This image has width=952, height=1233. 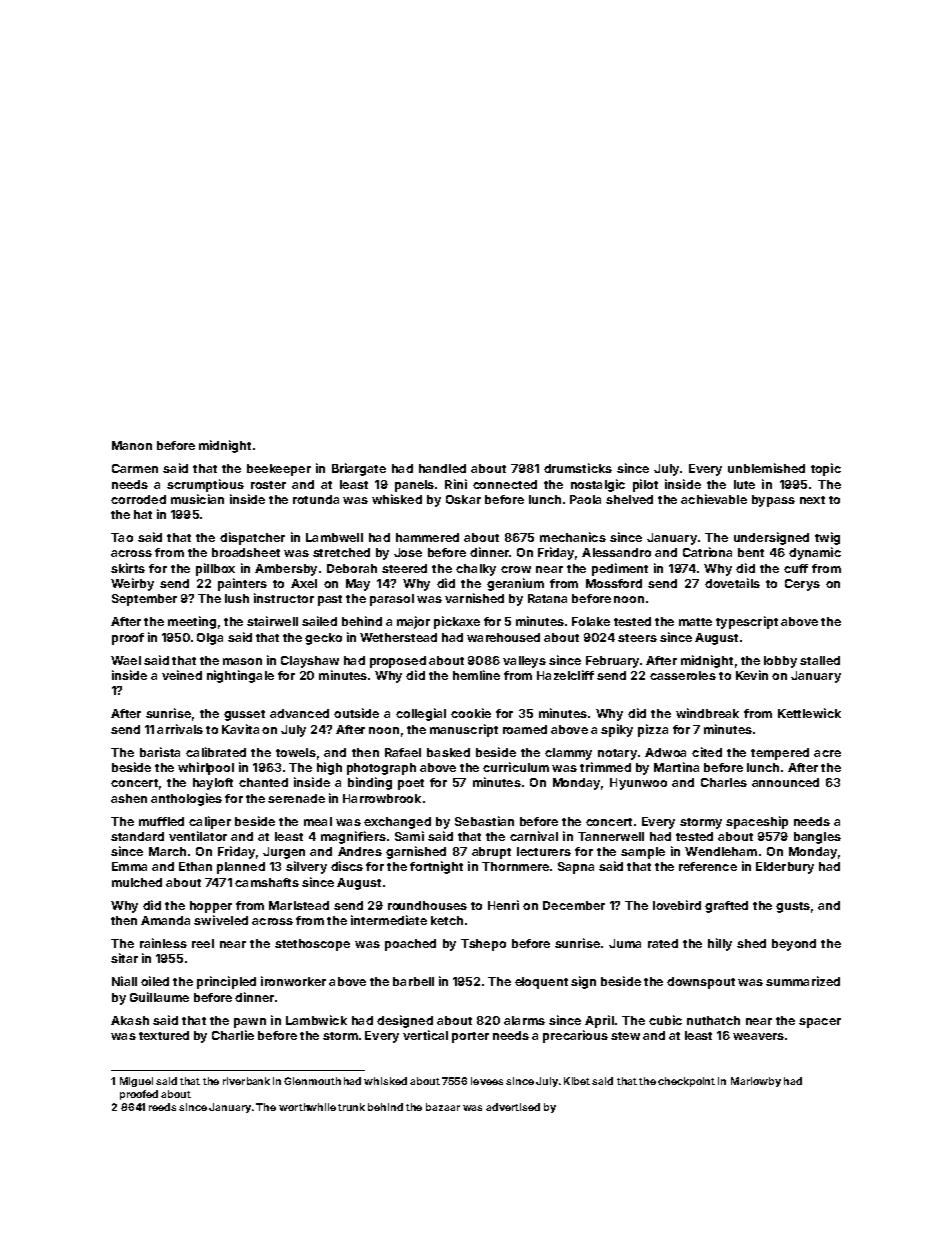 What do you see at coordinates (484, 821) in the image?
I see `Sebastian` at bounding box center [484, 821].
